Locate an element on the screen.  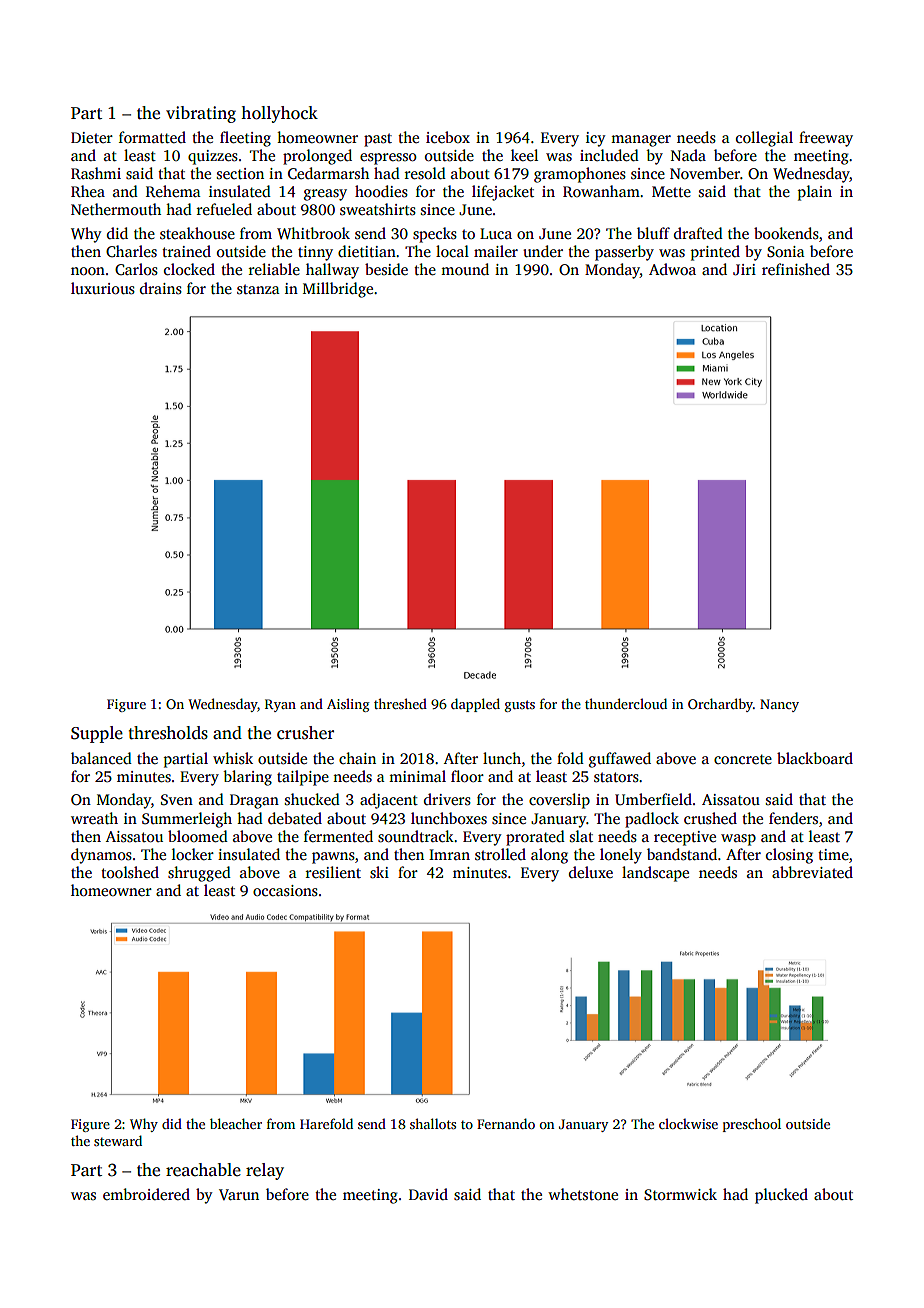
passerby is located at coordinates (624, 253).
